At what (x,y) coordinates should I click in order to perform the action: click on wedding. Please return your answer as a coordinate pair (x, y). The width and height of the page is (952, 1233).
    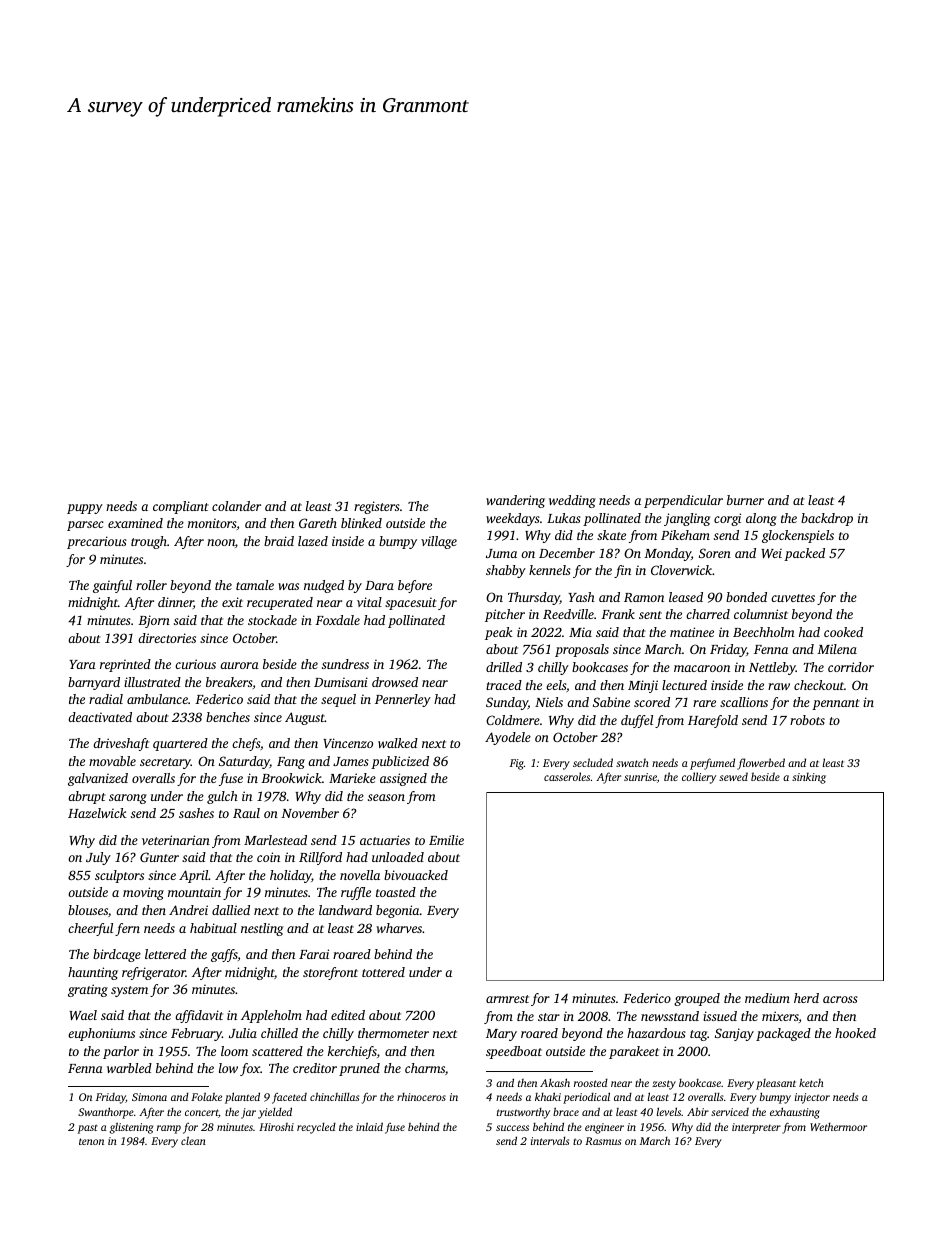
    Looking at the image, I should click on (572, 501).
